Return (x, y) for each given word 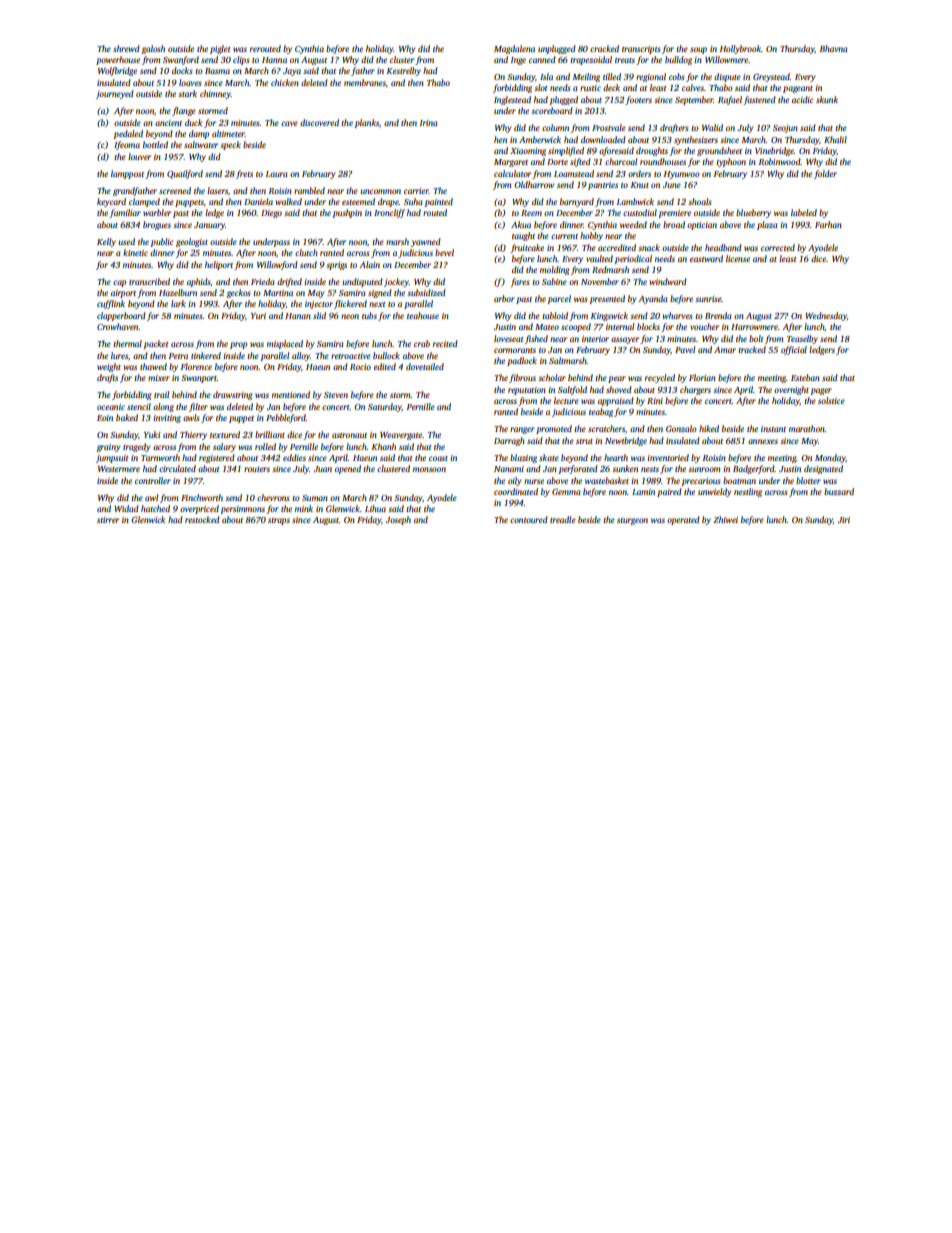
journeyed (115, 94)
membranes (365, 82)
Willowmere (726, 59)
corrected (778, 247)
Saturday (385, 407)
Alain (369, 264)
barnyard (577, 202)
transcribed (149, 281)
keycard (111, 202)
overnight (791, 390)
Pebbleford (286, 418)
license (738, 258)
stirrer (108, 520)
